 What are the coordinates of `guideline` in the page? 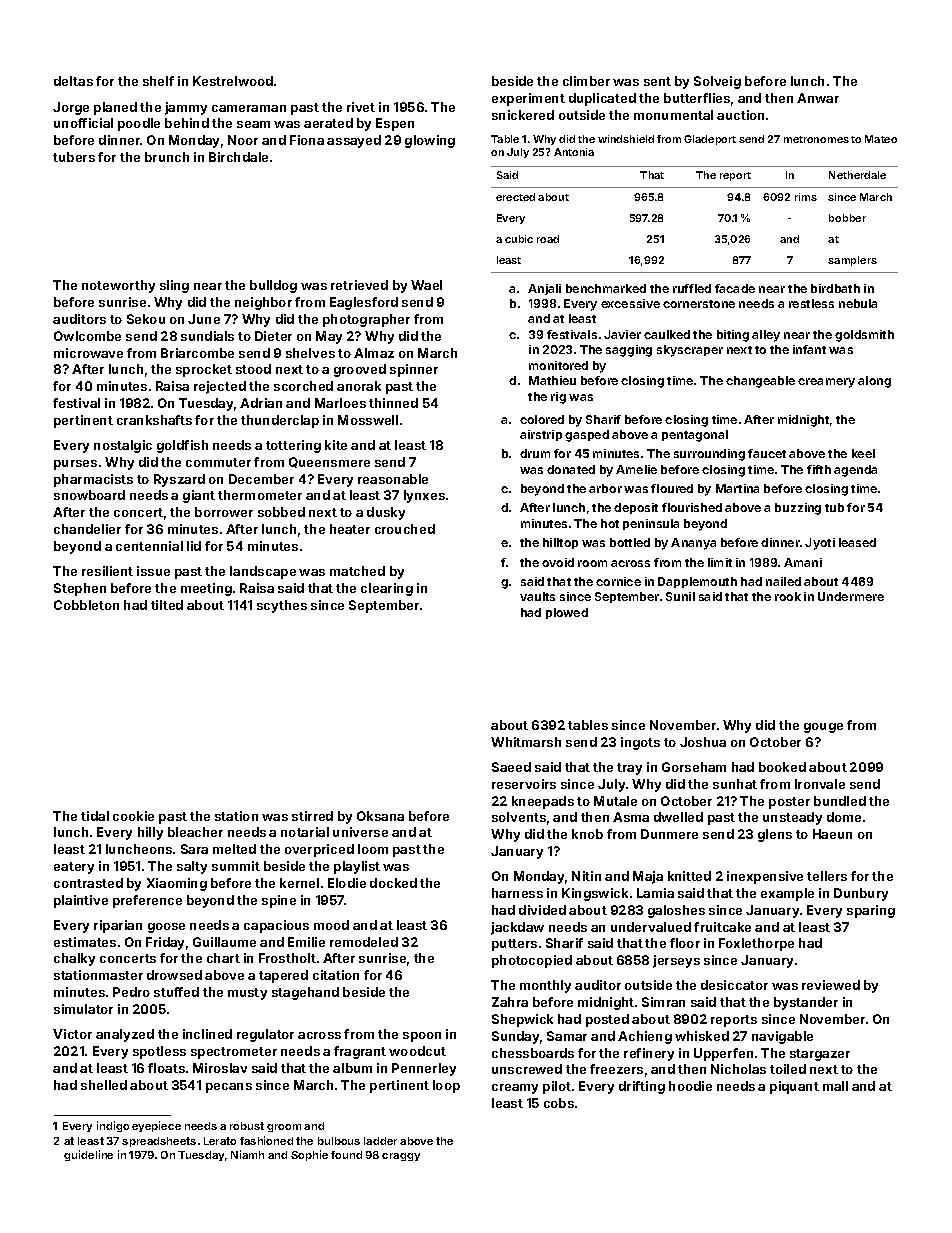 It's located at (88, 1155).
